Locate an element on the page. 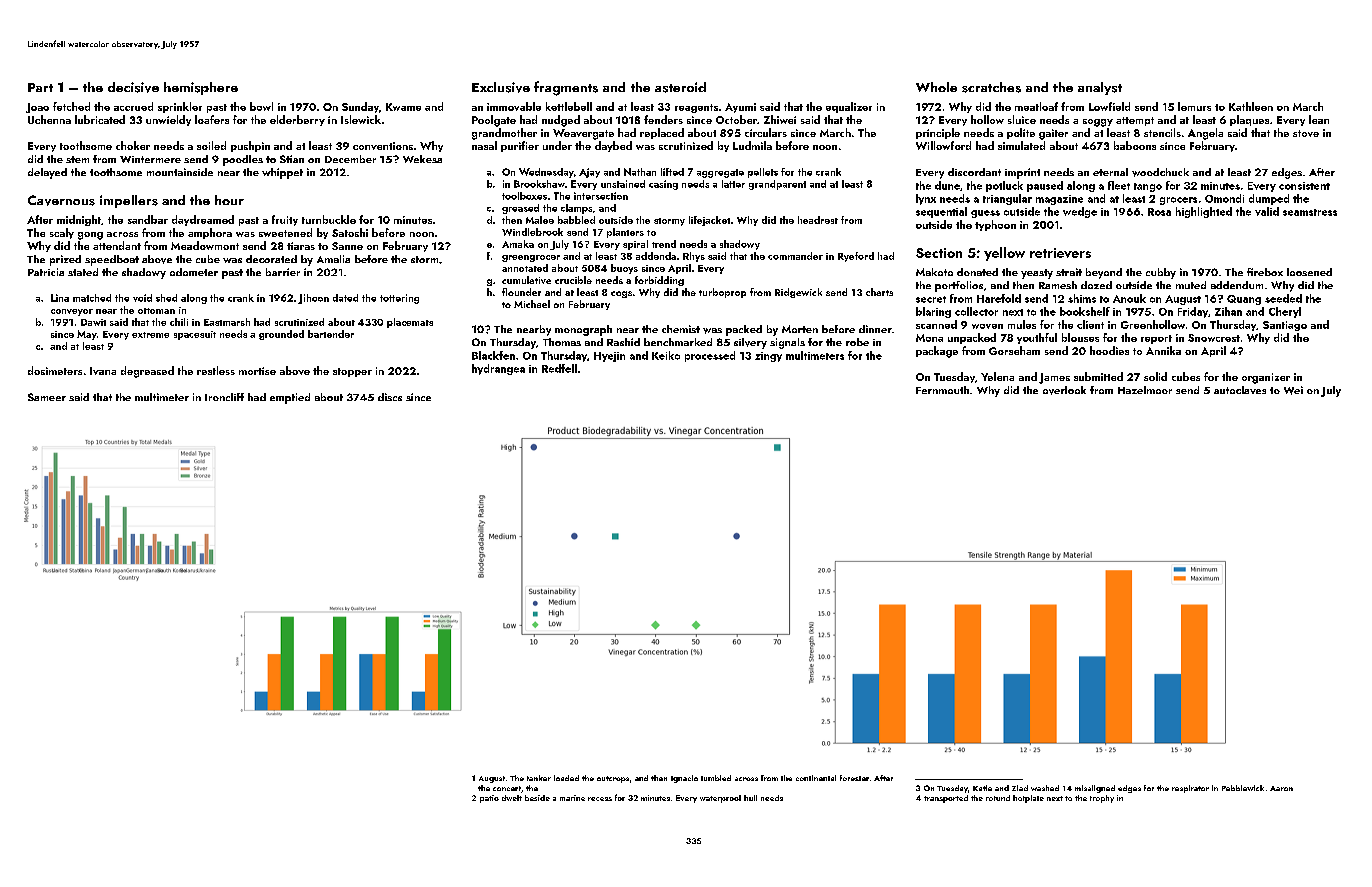 This page has height=887, width=1372. Whole is located at coordinates (936, 87).
